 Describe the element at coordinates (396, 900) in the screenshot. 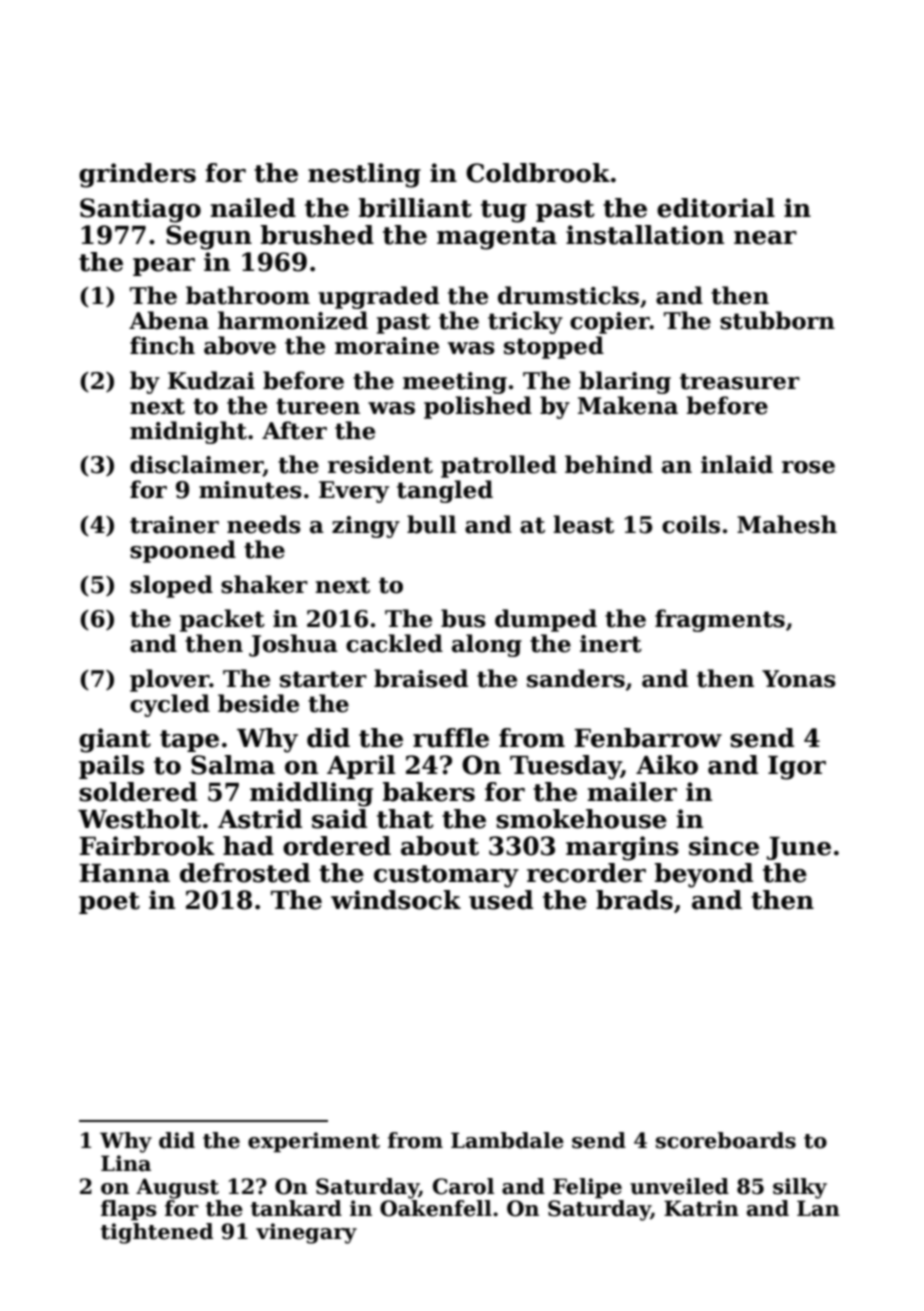

I see `windsock` at that location.
